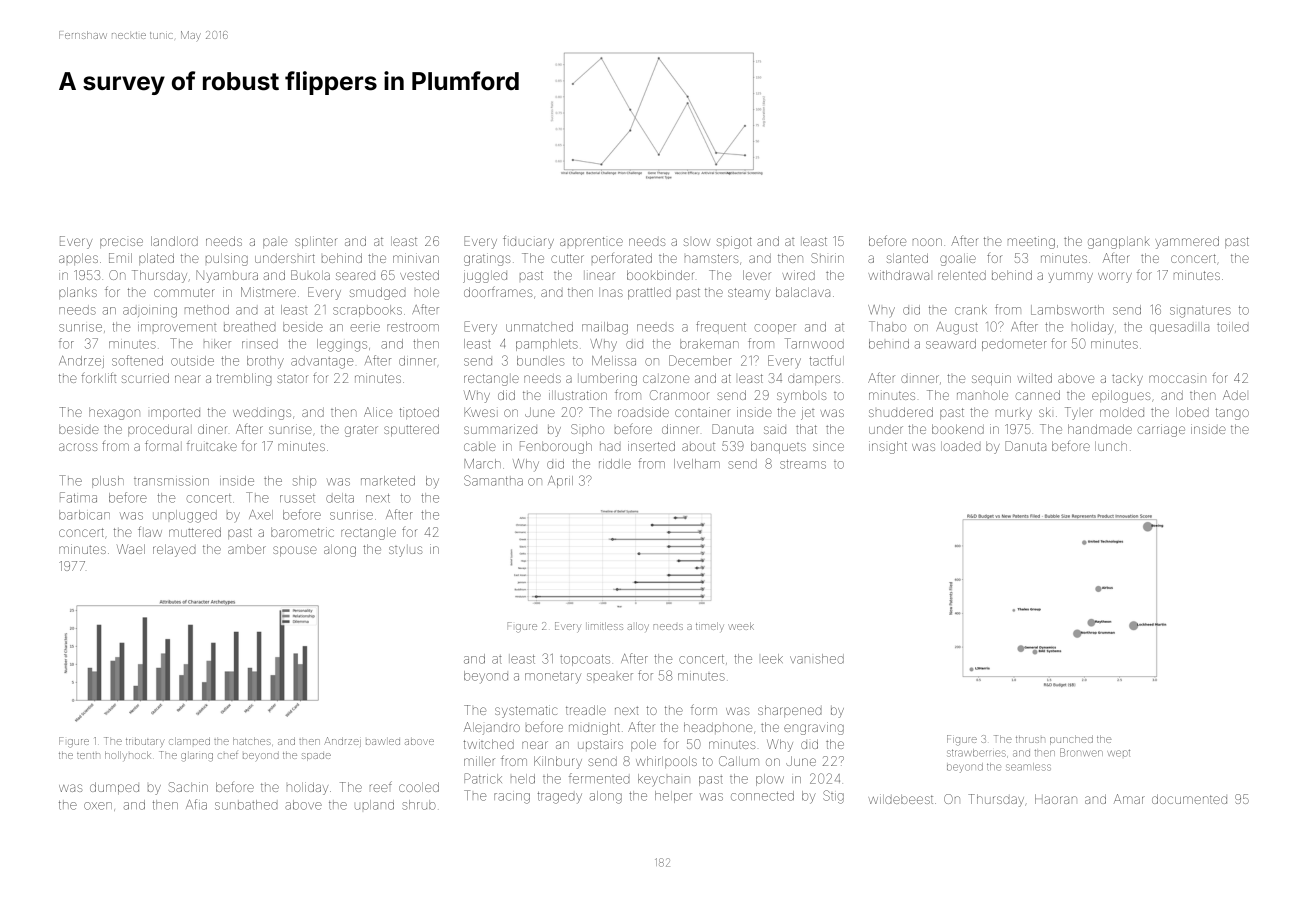 Image resolution: width=1308 pixels, height=924 pixels. Describe the element at coordinates (1067, 310) in the page. I see `Lambsworth` at that location.
